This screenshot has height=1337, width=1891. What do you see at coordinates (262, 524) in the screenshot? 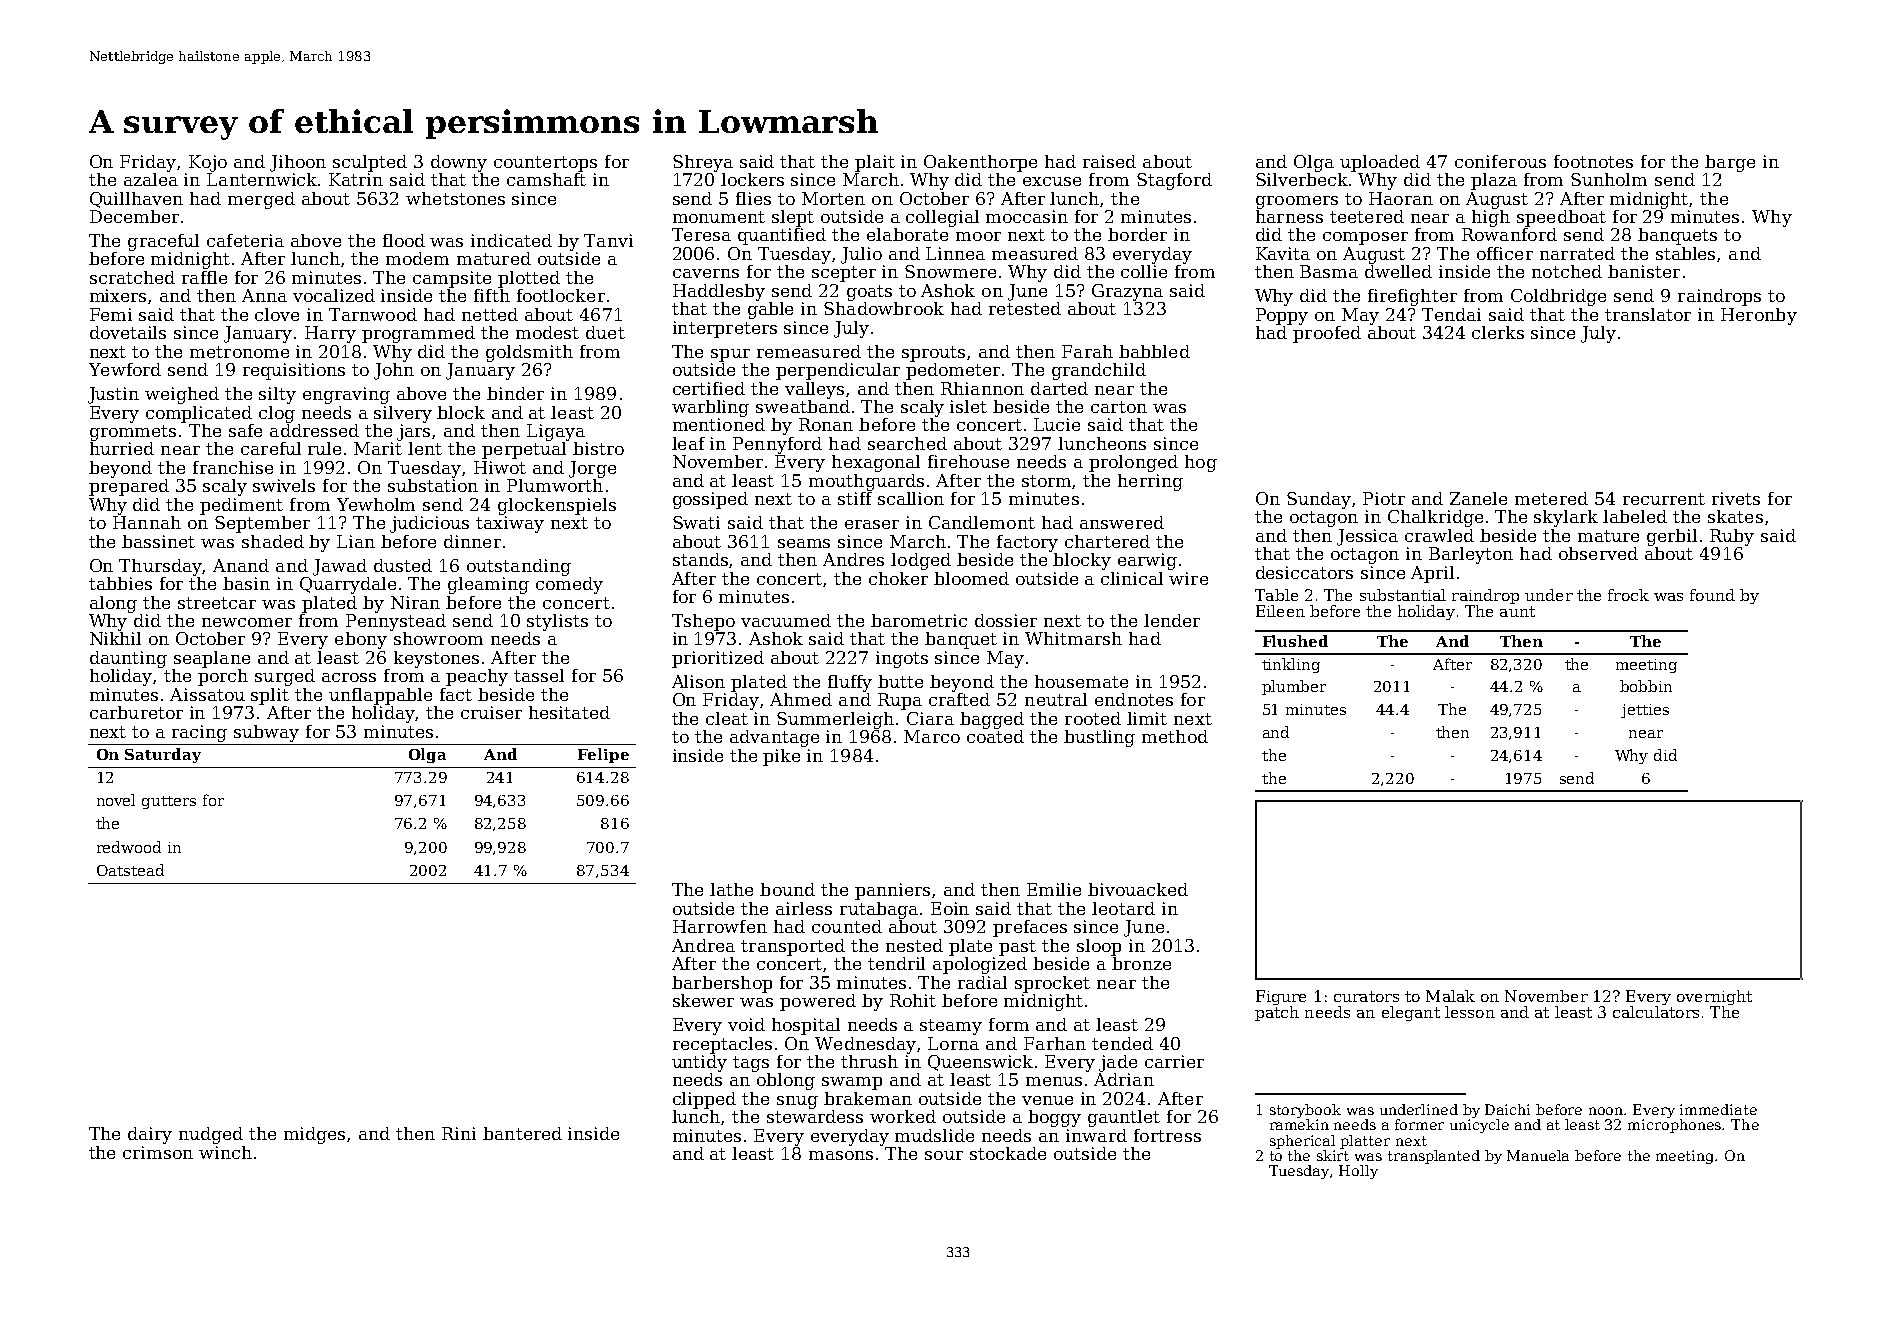
I see `September` at bounding box center [262, 524].
